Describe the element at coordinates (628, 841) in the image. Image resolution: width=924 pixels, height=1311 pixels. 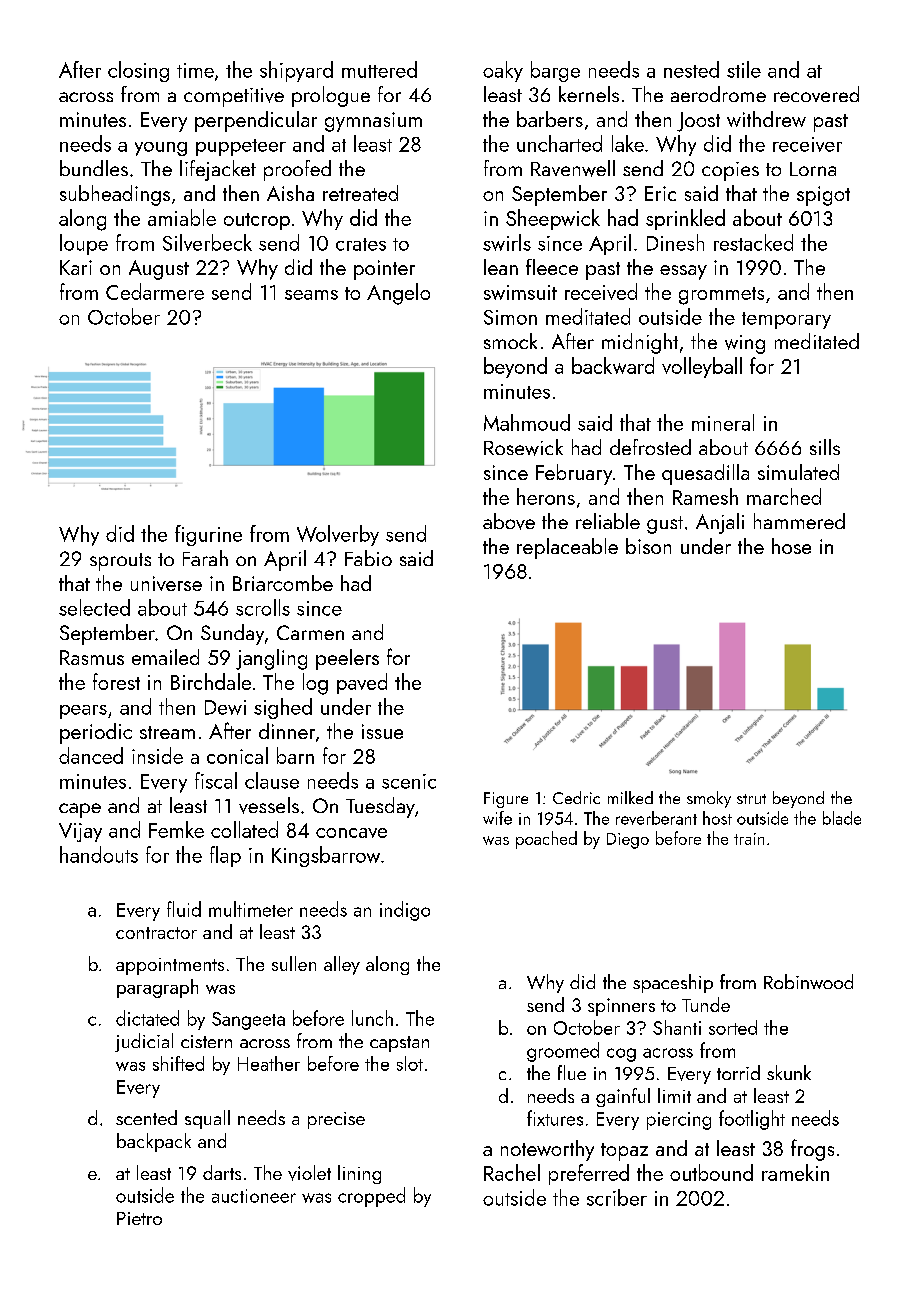
I see `Diego` at that location.
